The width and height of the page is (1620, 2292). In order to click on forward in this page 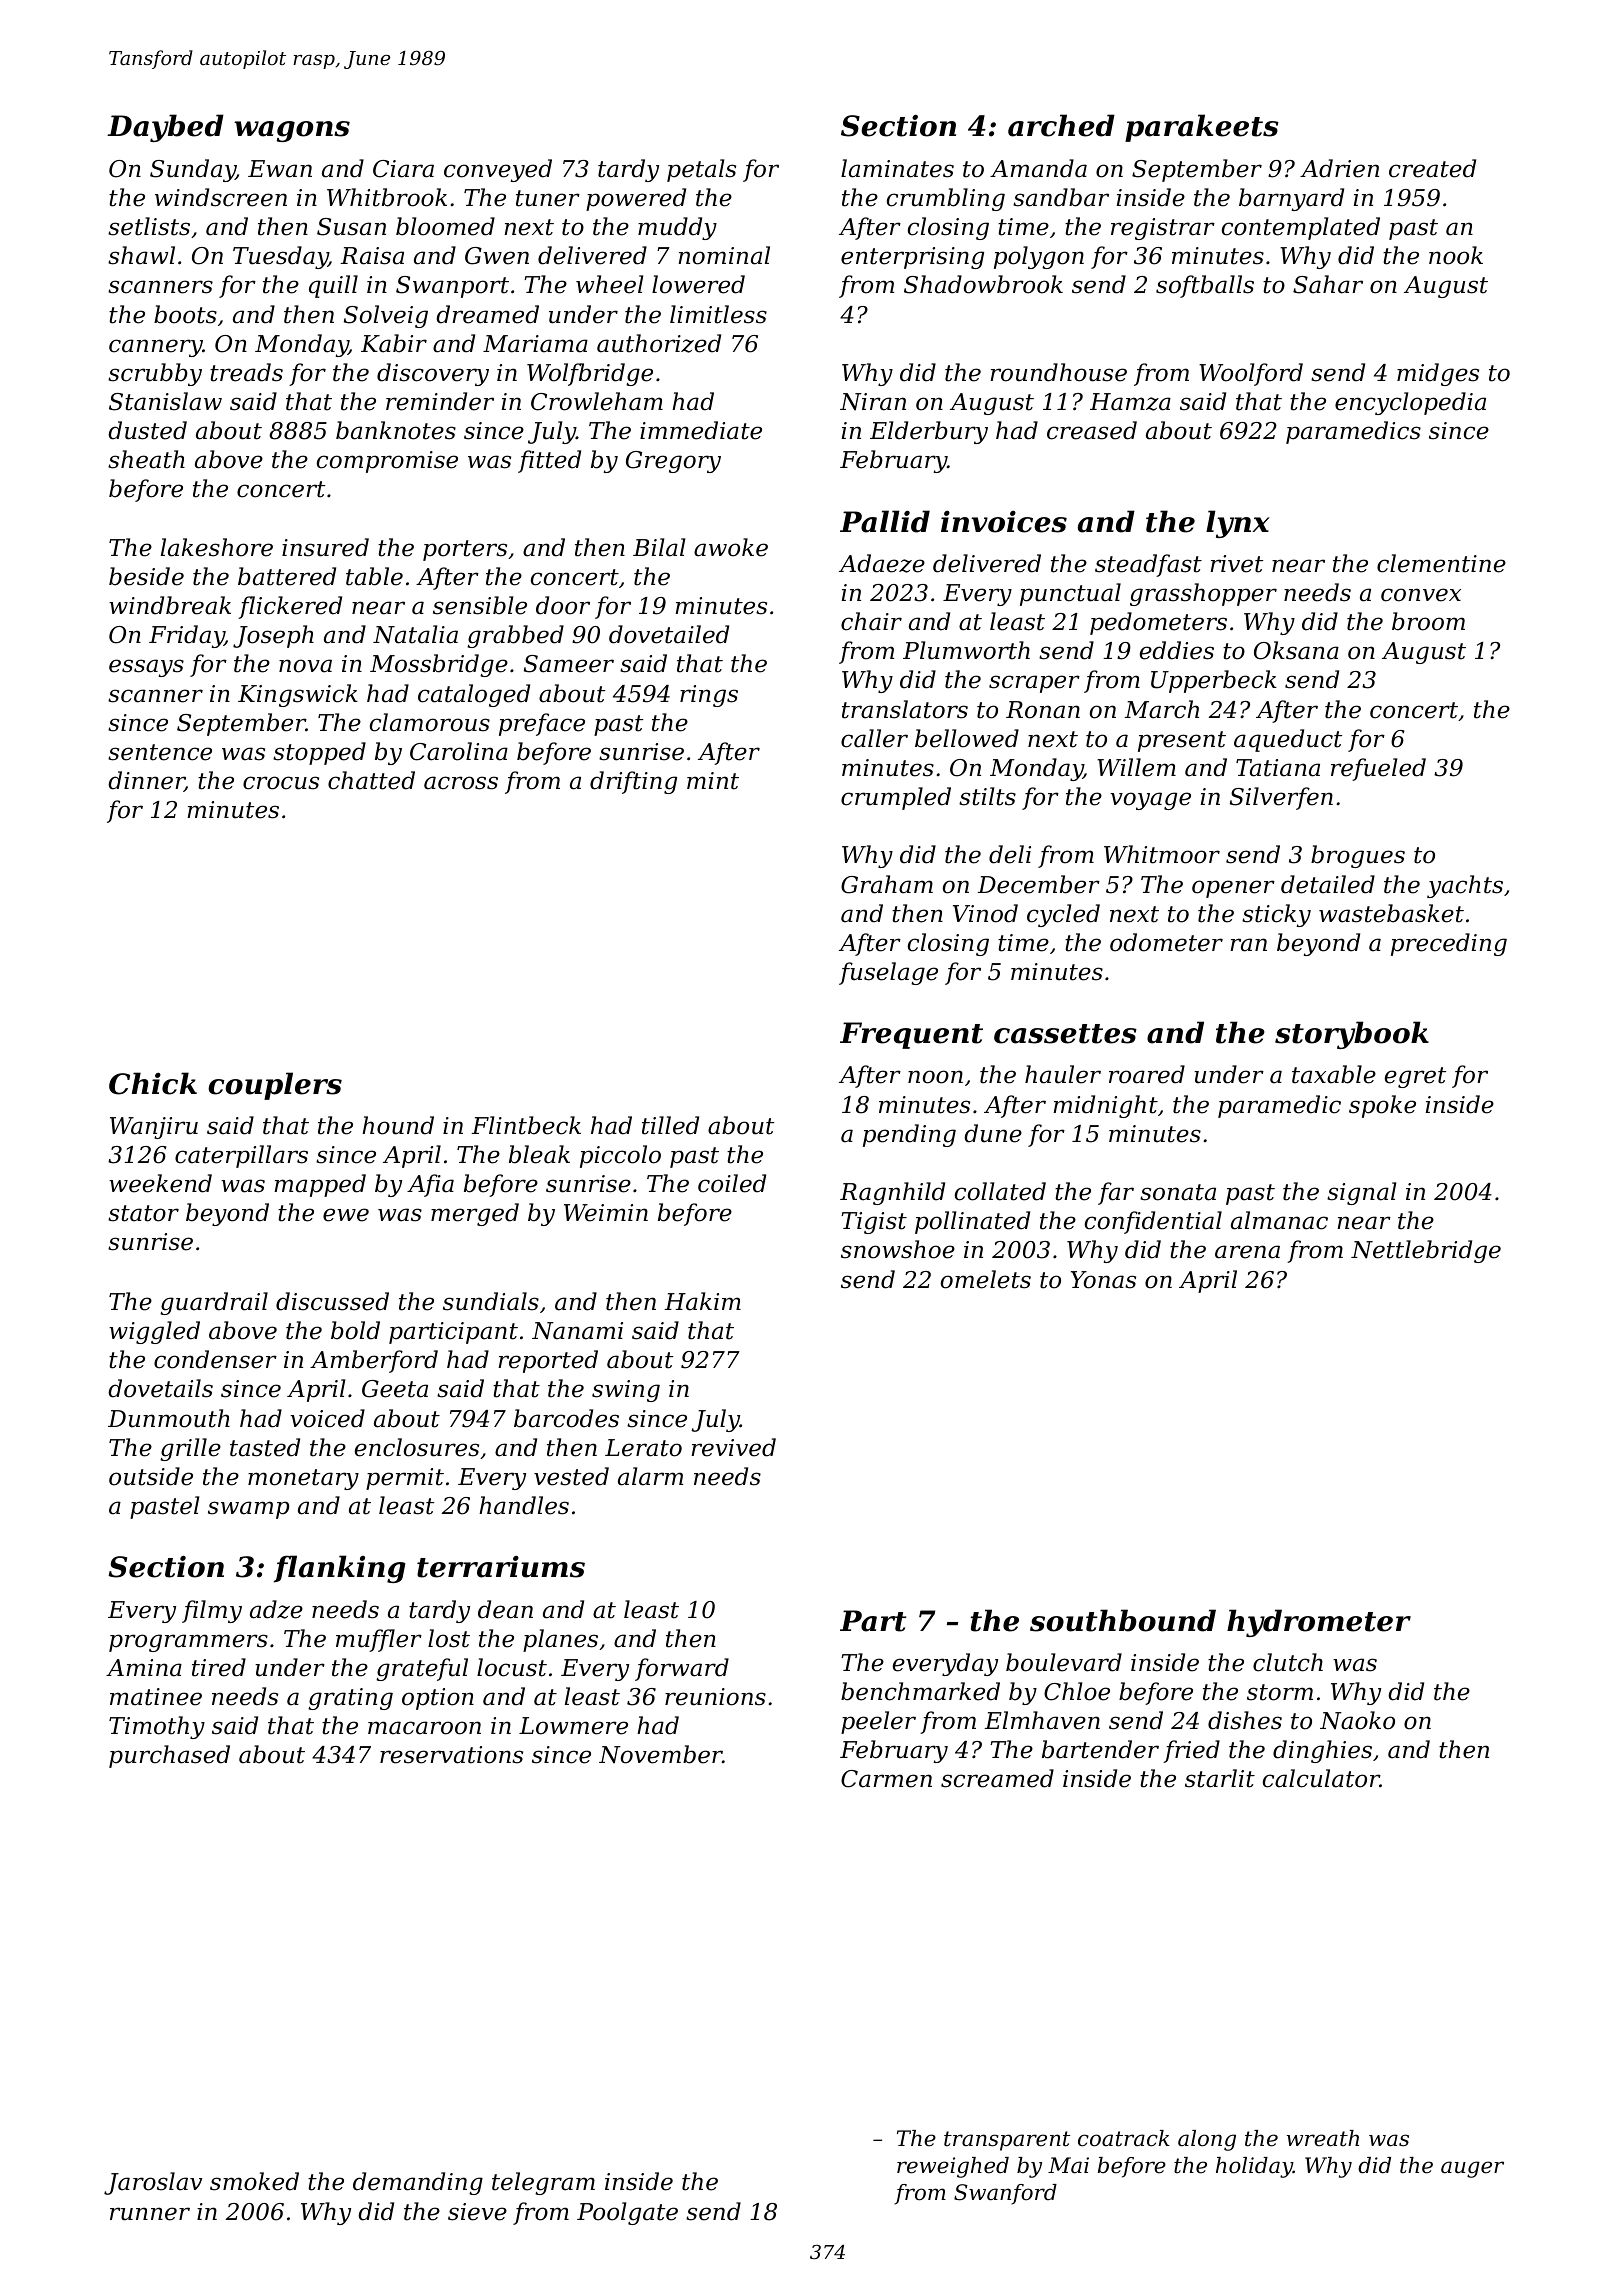, I will do `click(682, 1669)`.
